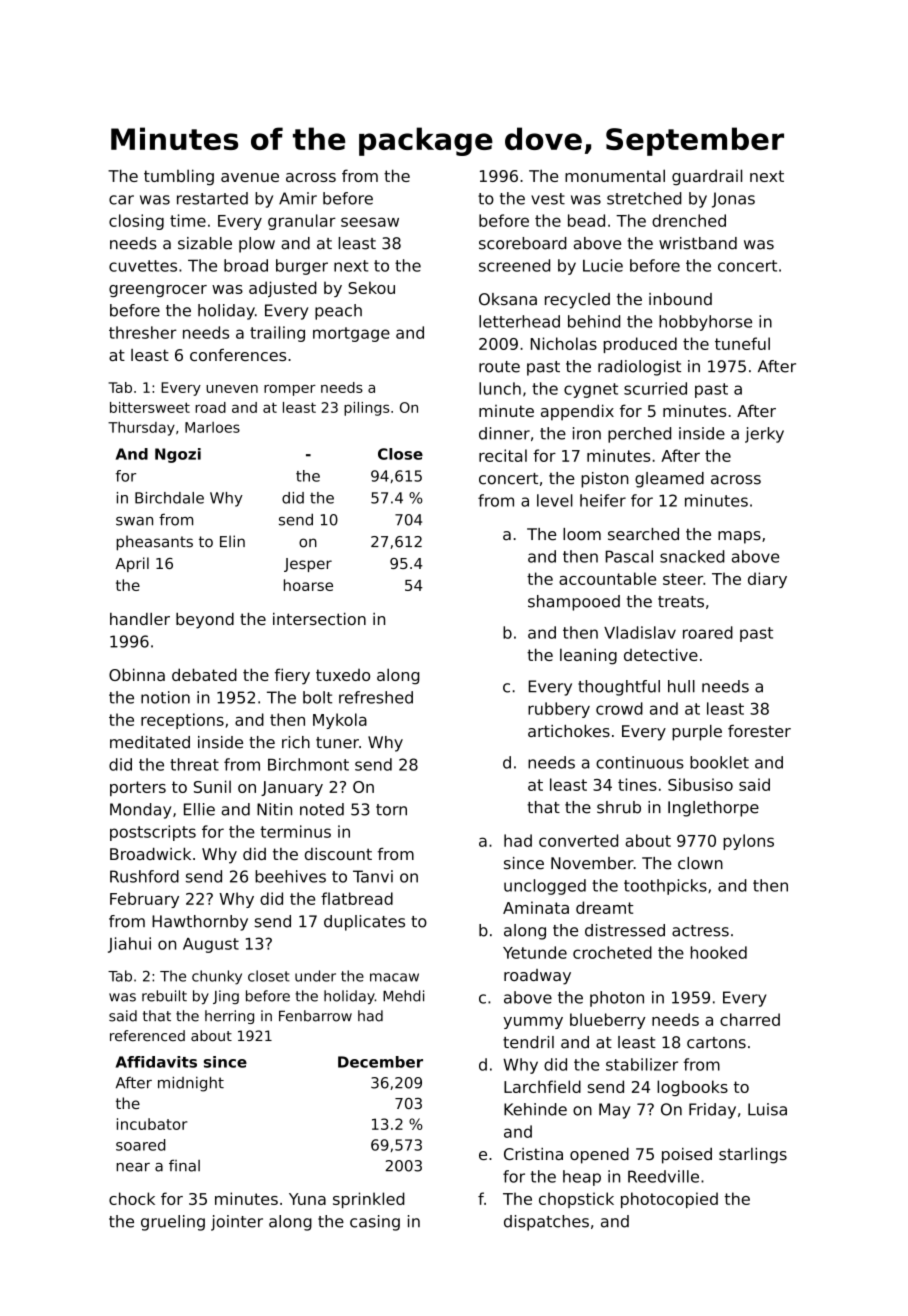 The image size is (908, 1316). Describe the element at coordinates (277, 334) in the screenshot. I see `trailing` at that location.
